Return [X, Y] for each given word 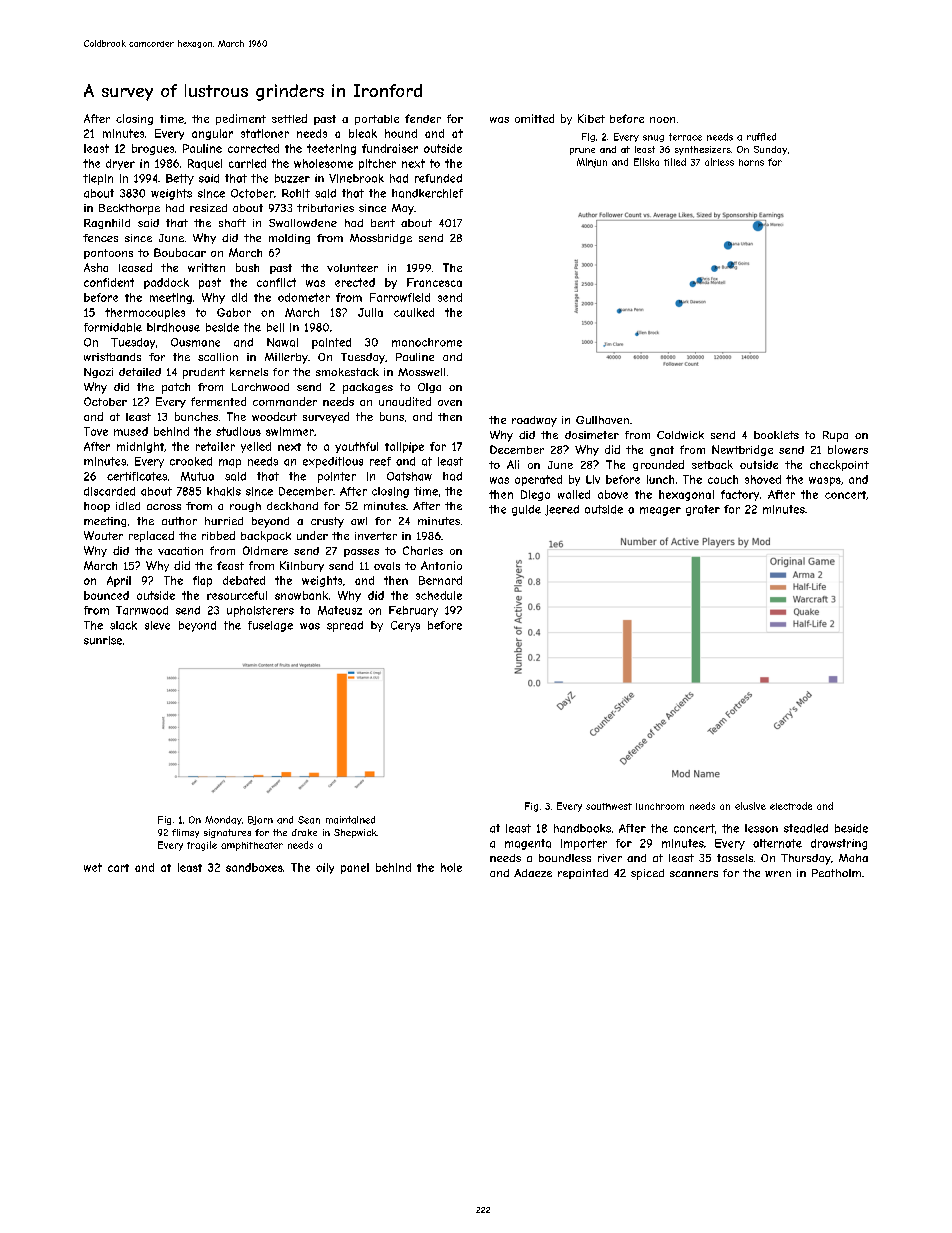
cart [118, 868]
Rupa [835, 436]
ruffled [761, 137]
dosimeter [592, 435]
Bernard [440, 580]
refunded [438, 178]
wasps [825, 481]
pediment [241, 119]
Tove [96, 431]
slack [123, 625]
